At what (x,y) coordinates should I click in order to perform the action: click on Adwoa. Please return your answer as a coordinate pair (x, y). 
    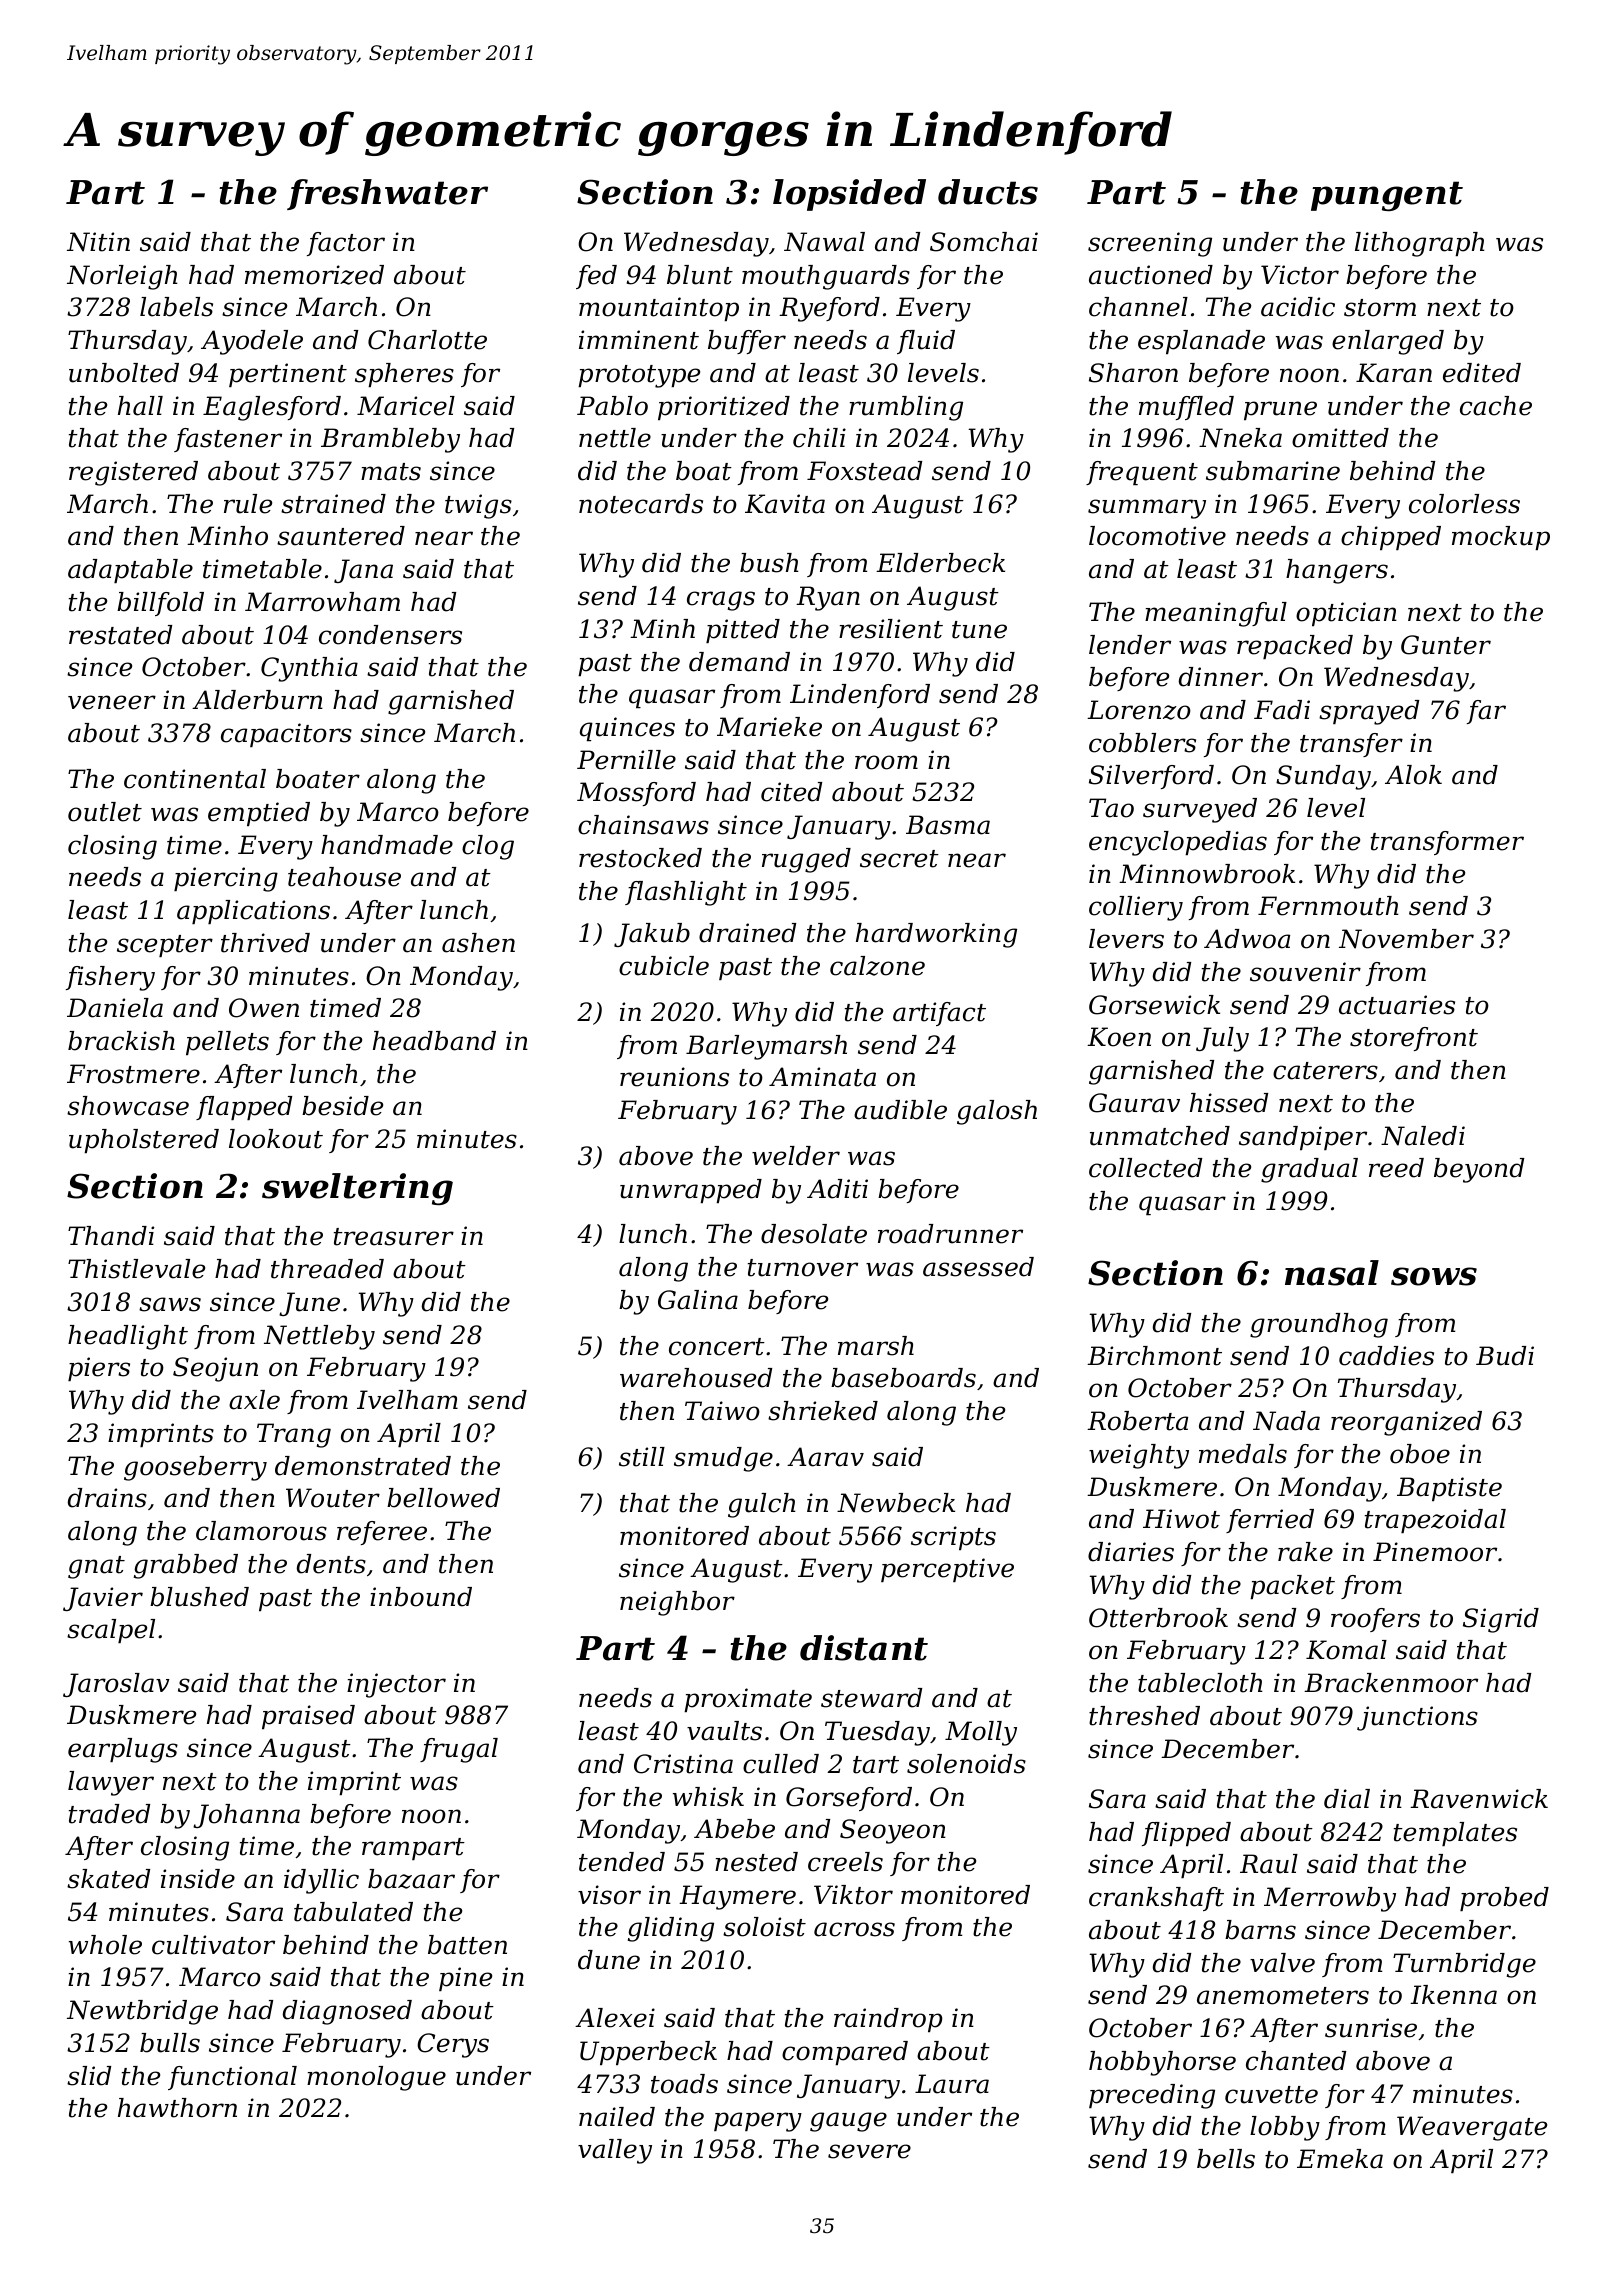
    Looking at the image, I should click on (1247, 939).
